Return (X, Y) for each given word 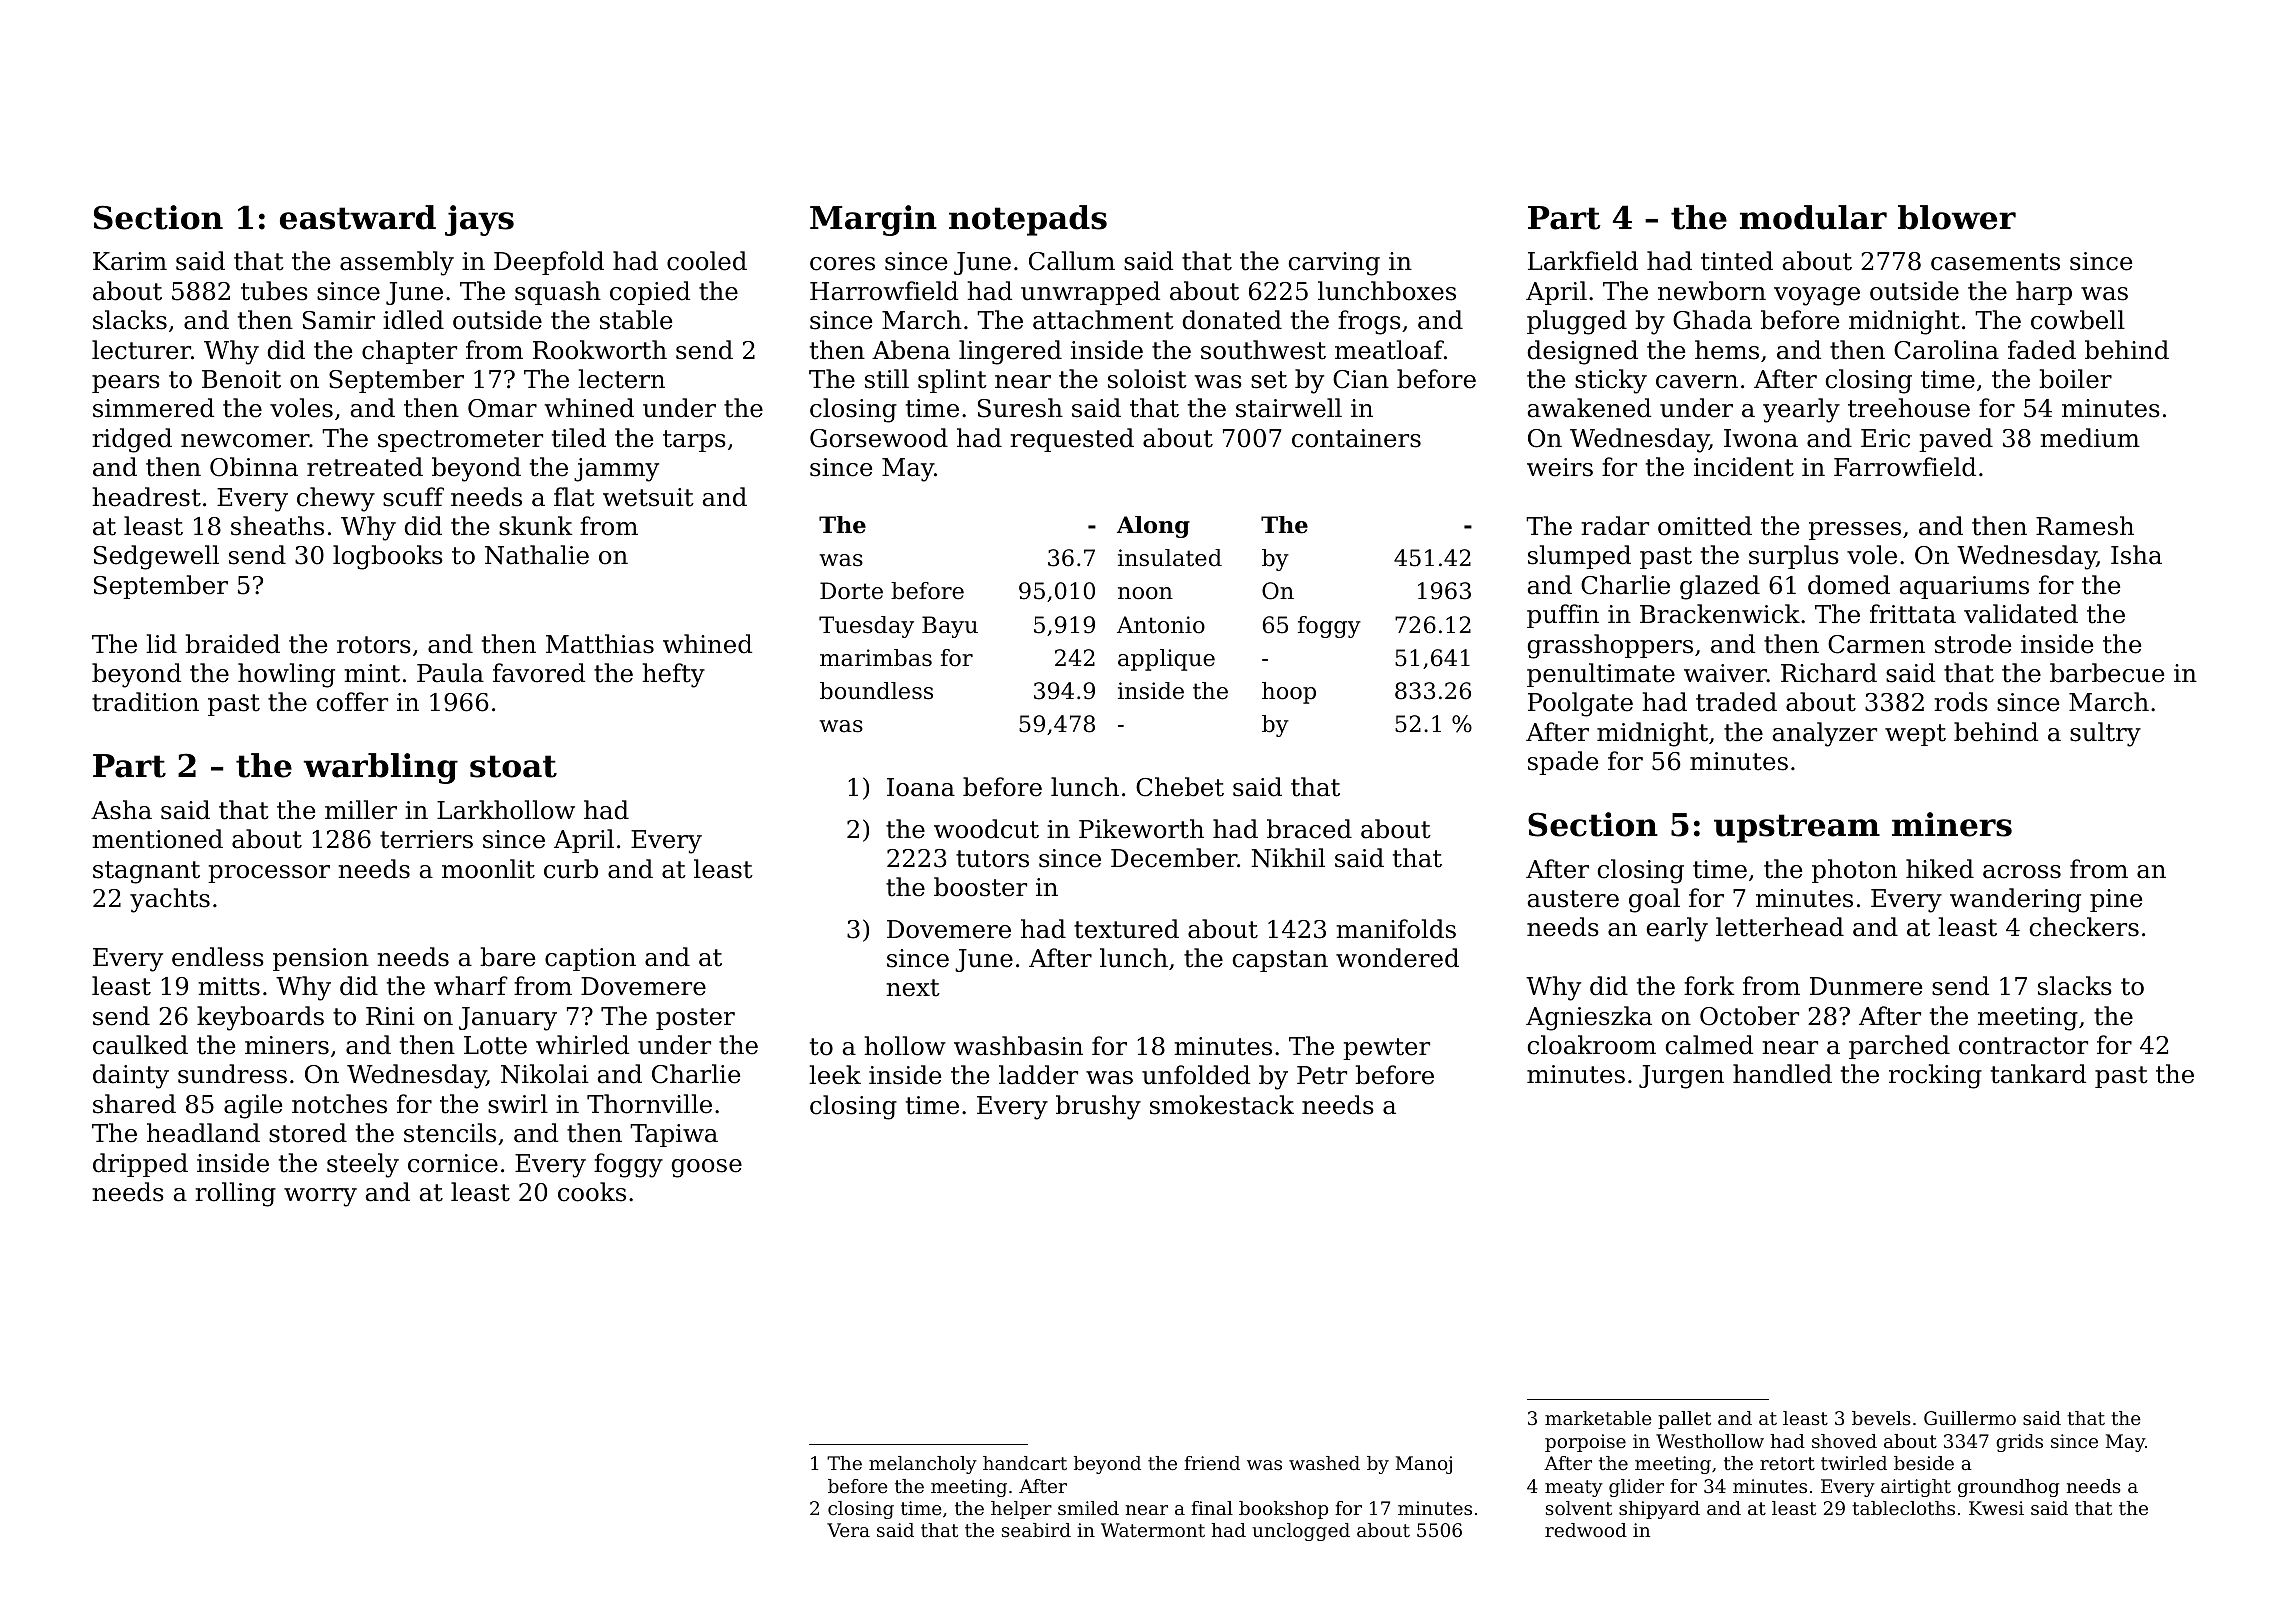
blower (1957, 217)
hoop (1289, 693)
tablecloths (1903, 1508)
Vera (848, 1530)
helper (1021, 1510)
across (2022, 872)
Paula (450, 673)
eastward (358, 217)
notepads (1028, 220)
